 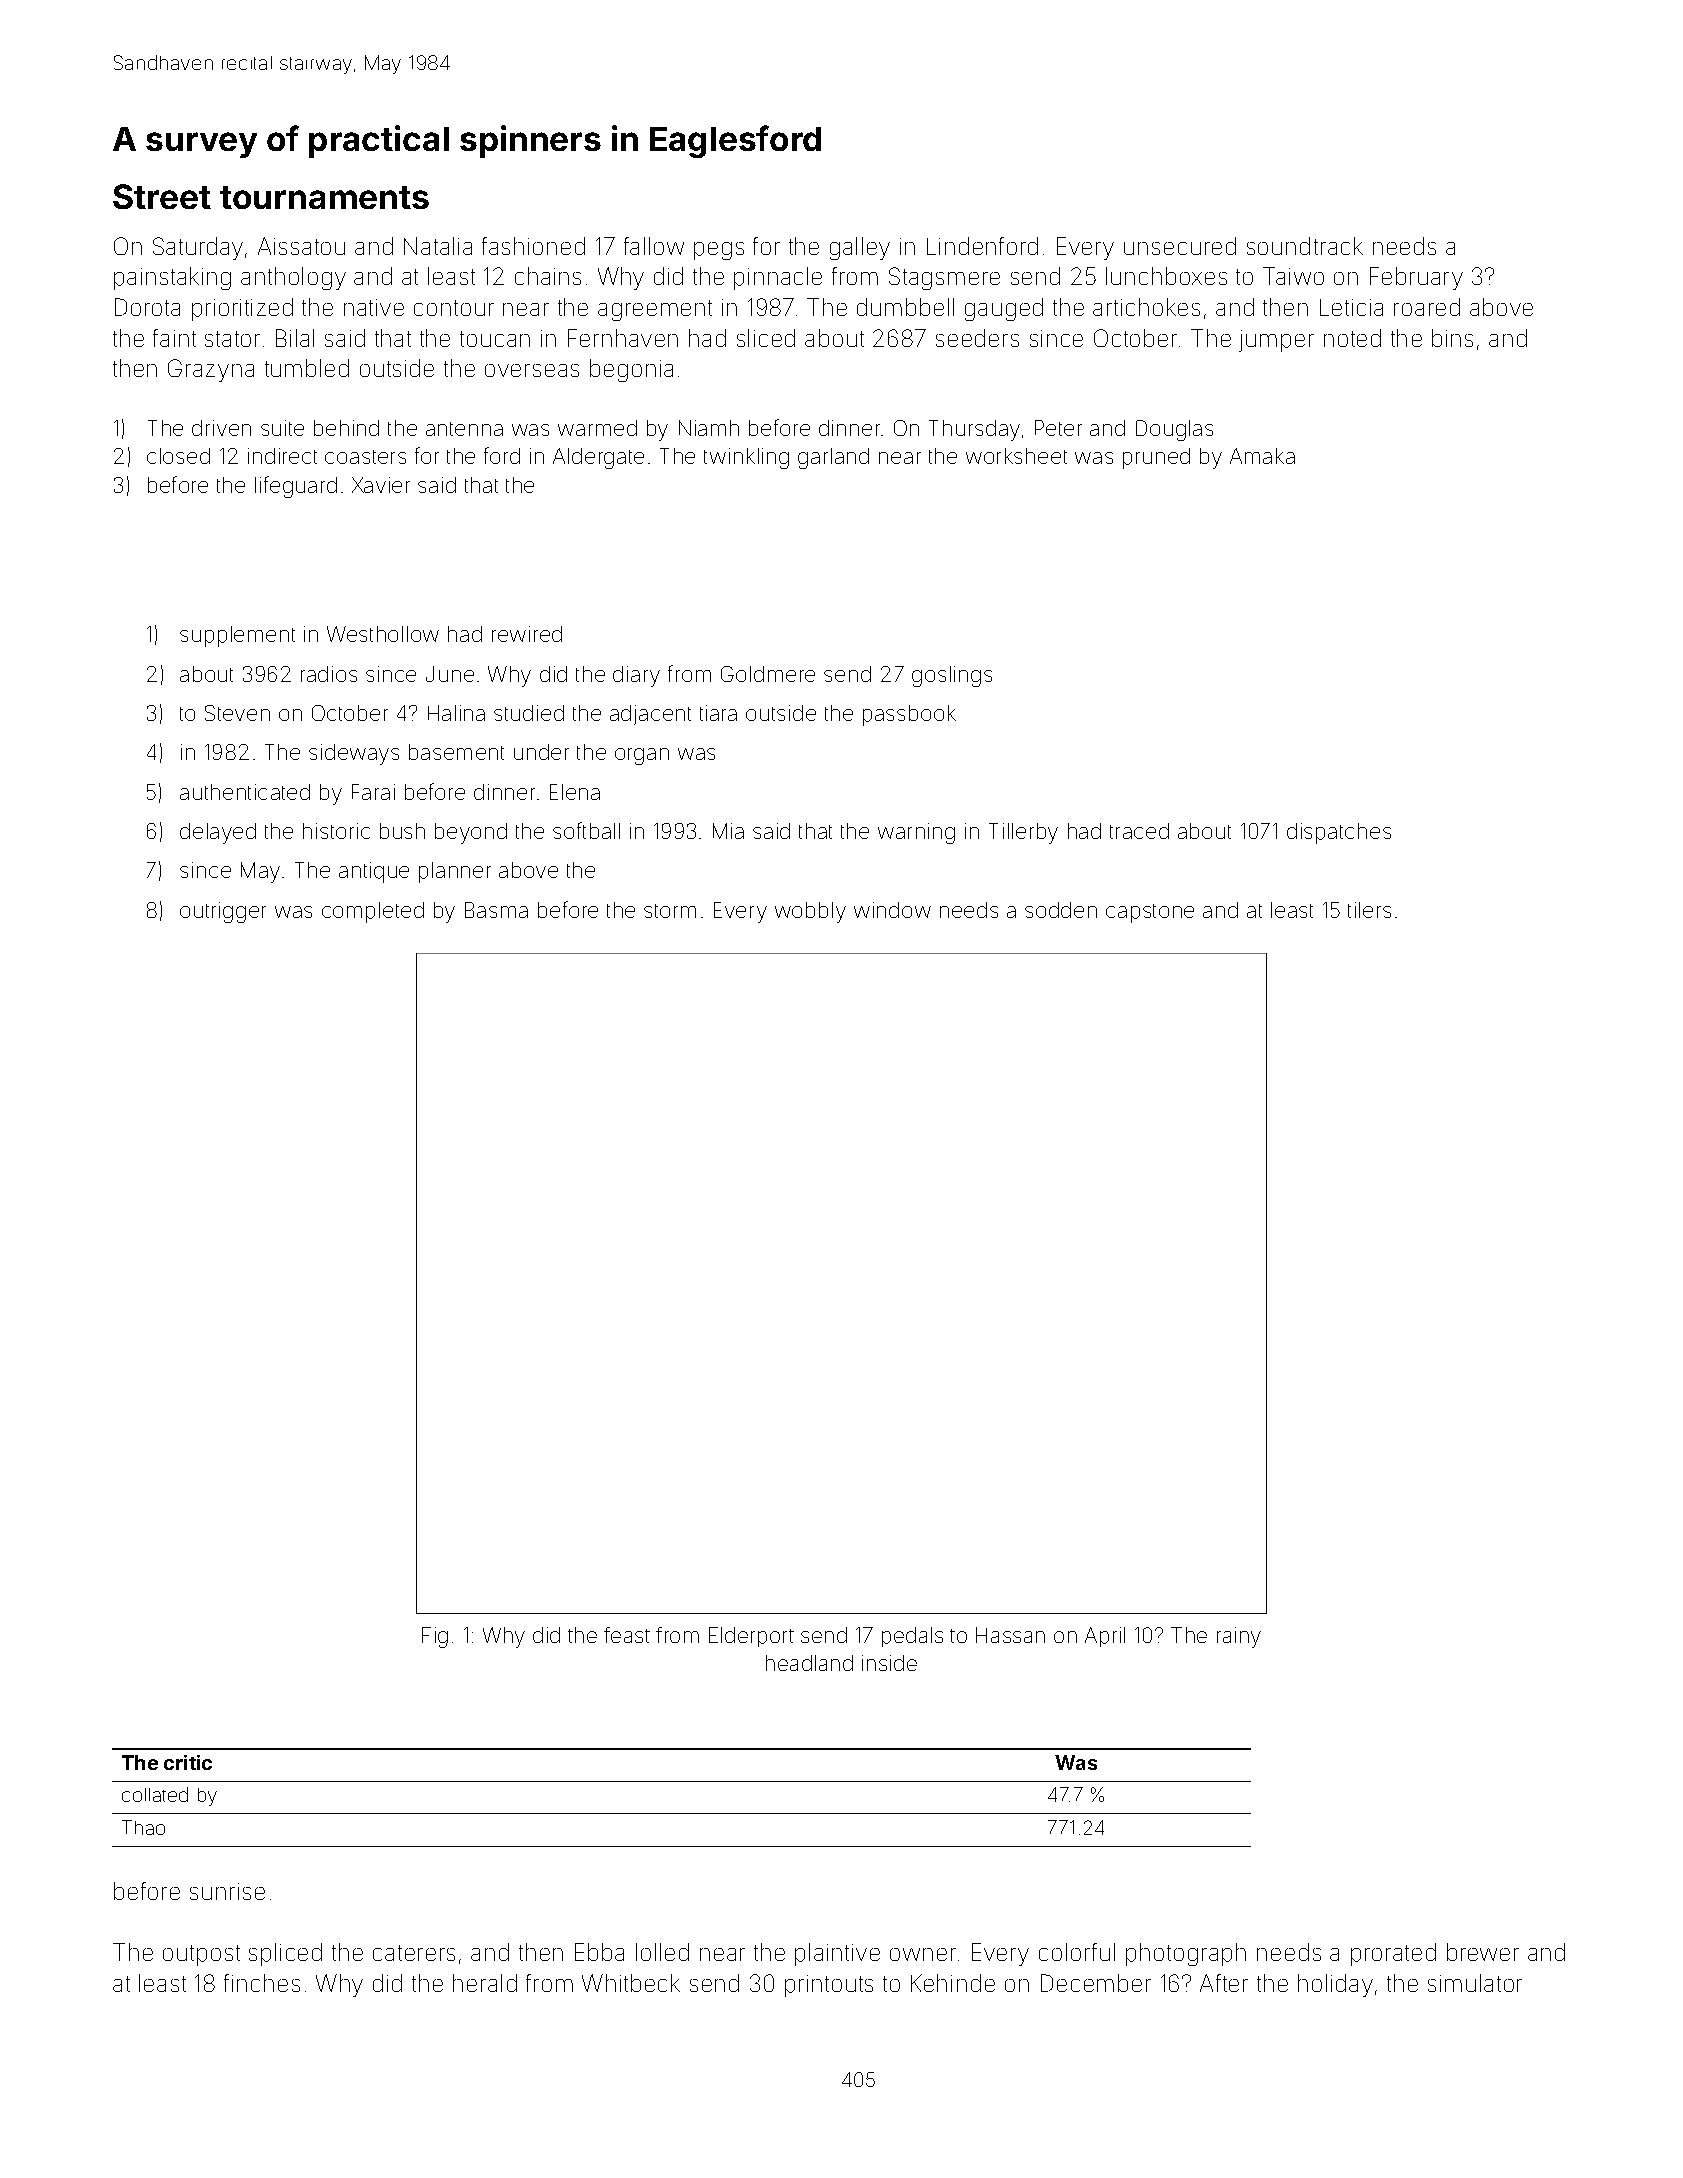 What do you see at coordinates (1105, 1637) in the screenshot?
I see `April` at bounding box center [1105, 1637].
